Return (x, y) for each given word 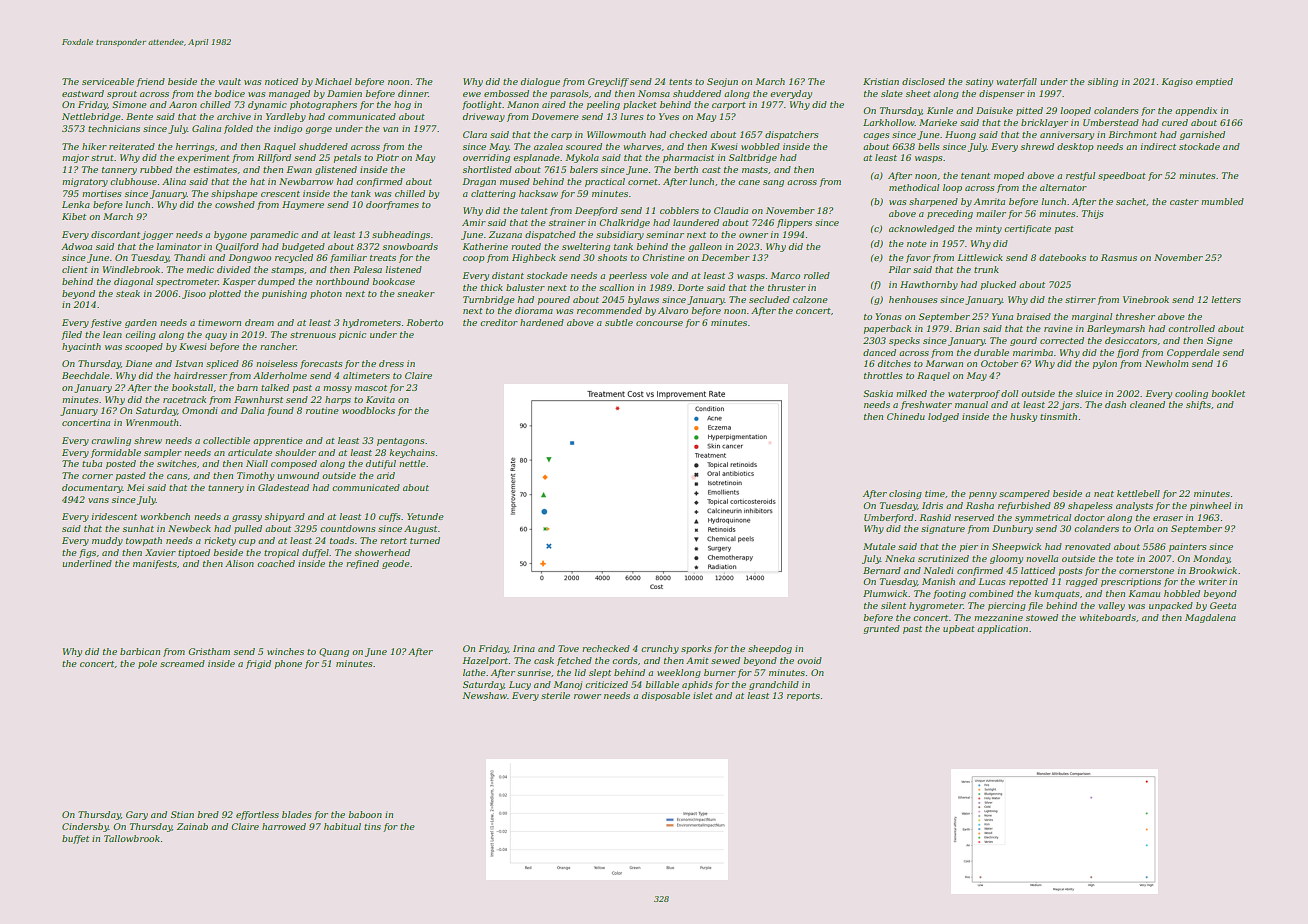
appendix (1196, 111)
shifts (1198, 405)
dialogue (540, 82)
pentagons (400, 442)
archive (234, 116)
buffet (75, 839)
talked (275, 387)
